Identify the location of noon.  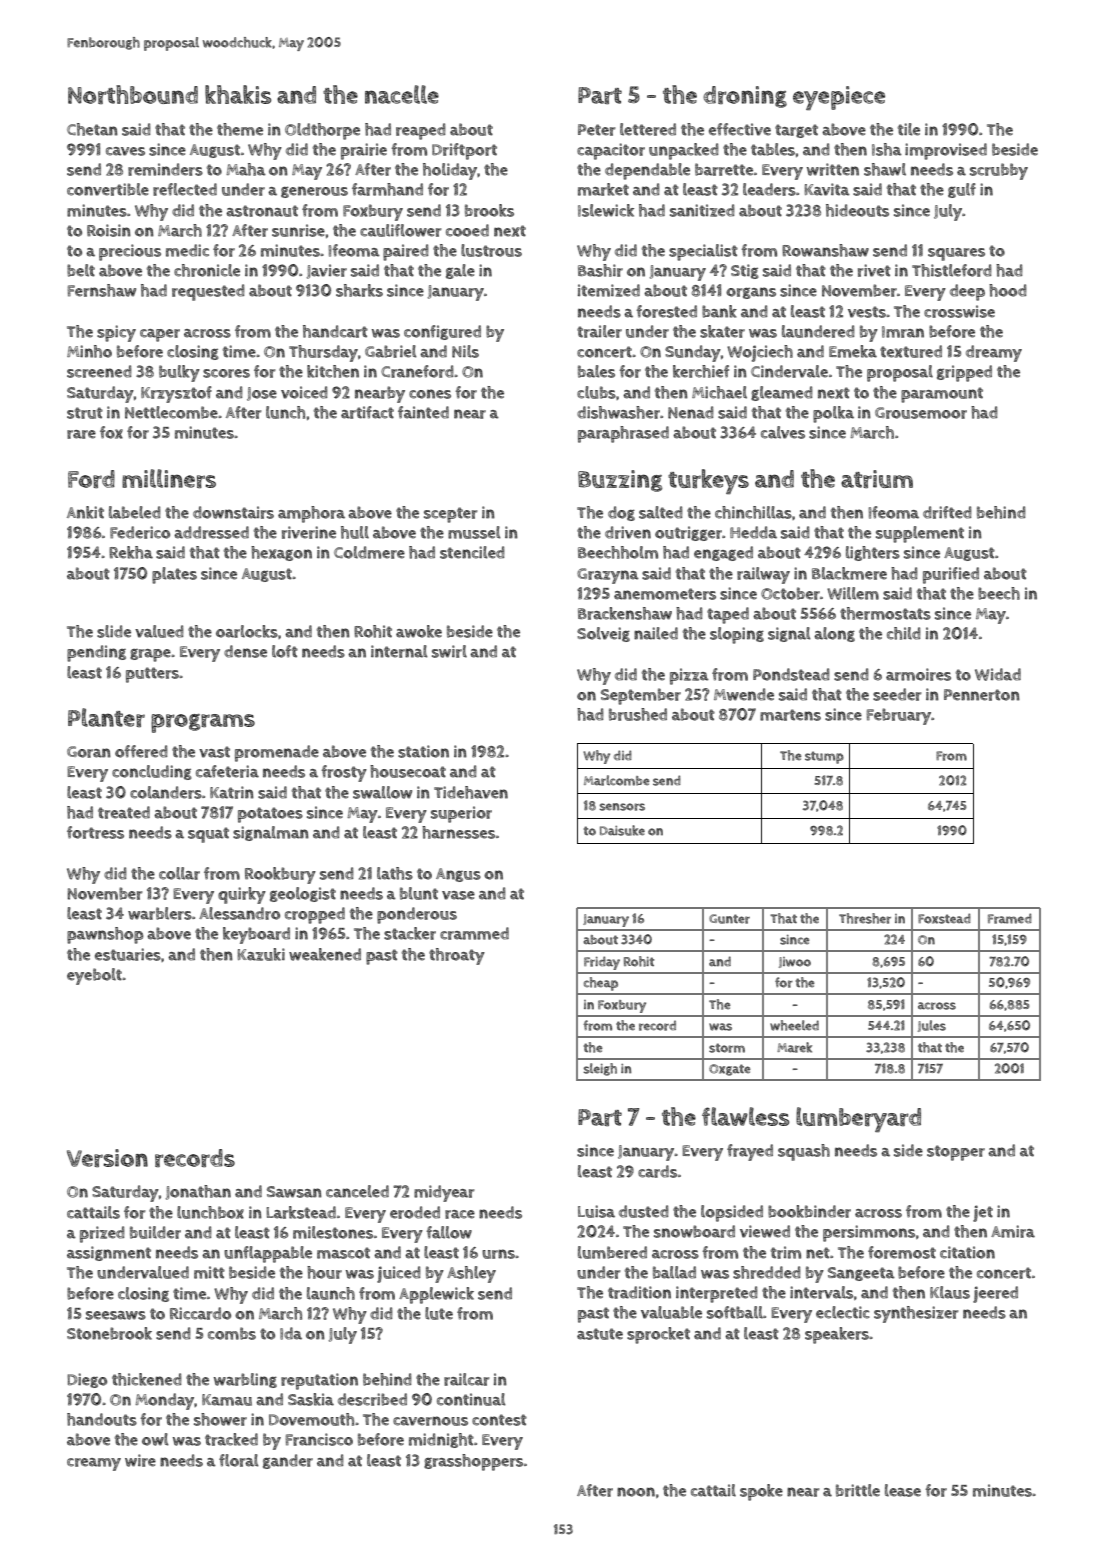
(636, 1492).
